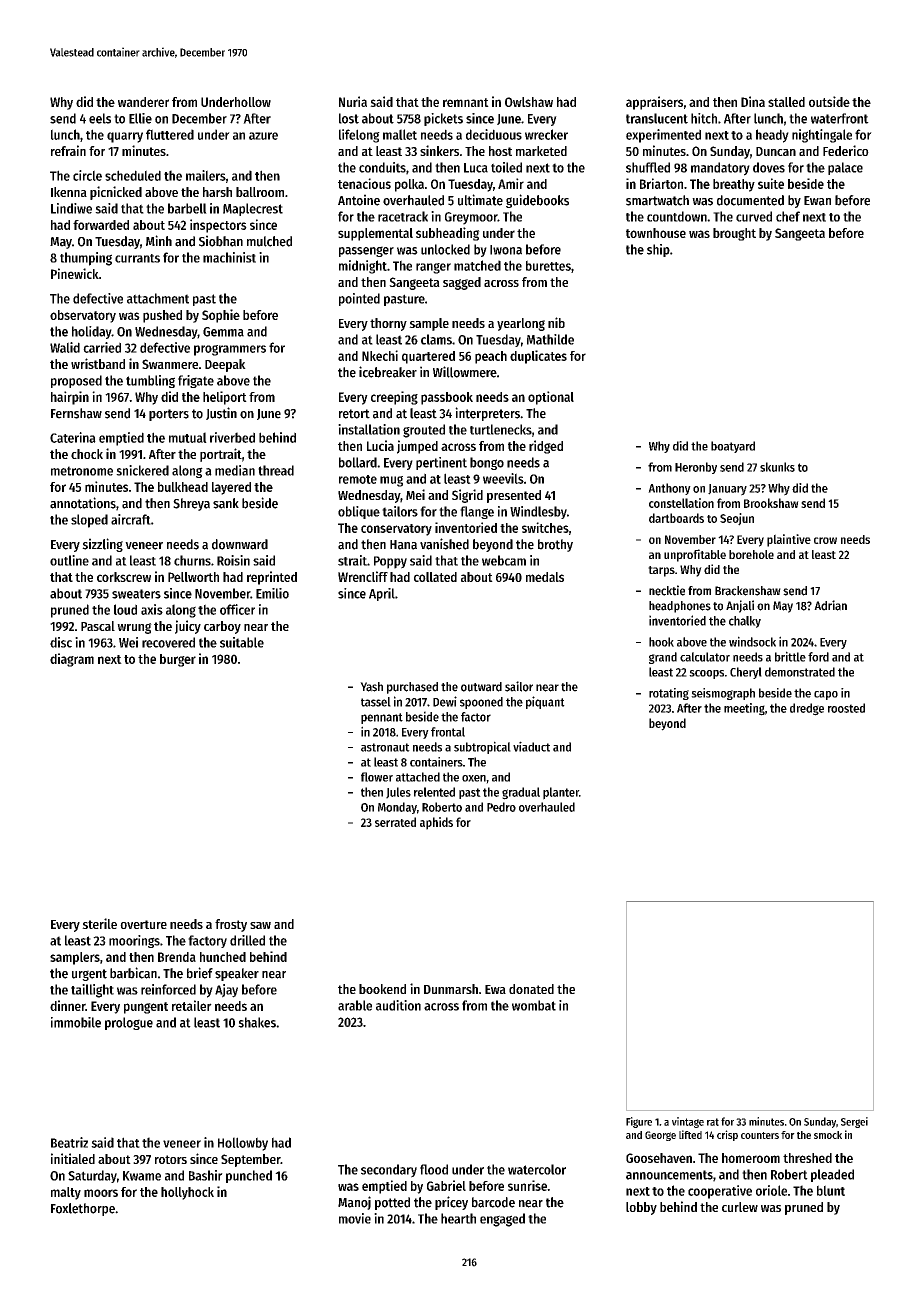 The height and width of the document is (1308, 924). I want to click on diagram, so click(72, 660).
